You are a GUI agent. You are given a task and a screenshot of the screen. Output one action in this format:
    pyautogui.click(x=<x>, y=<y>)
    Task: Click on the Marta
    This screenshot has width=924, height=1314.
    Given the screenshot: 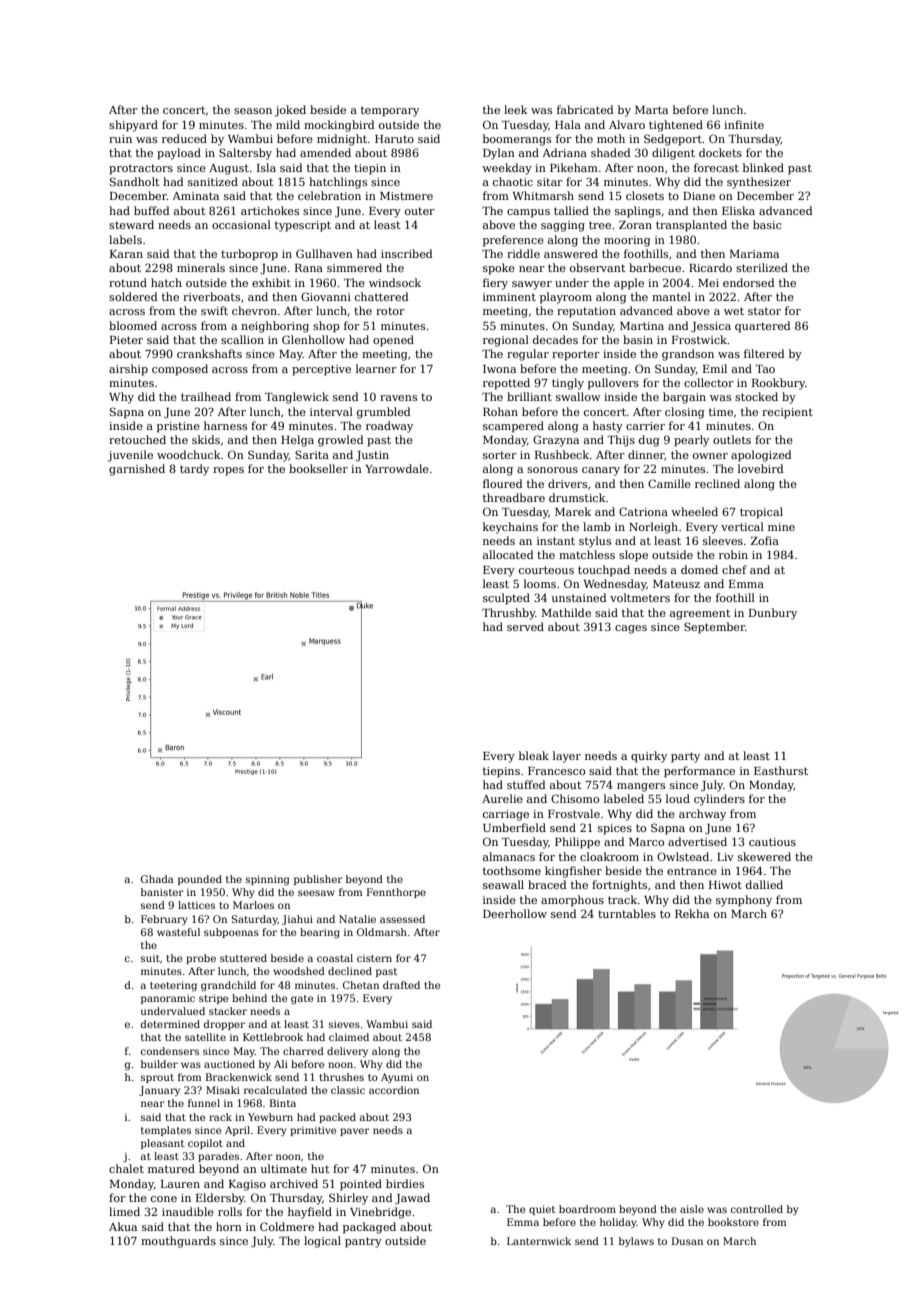 What is the action you would take?
    pyautogui.click(x=651, y=110)
